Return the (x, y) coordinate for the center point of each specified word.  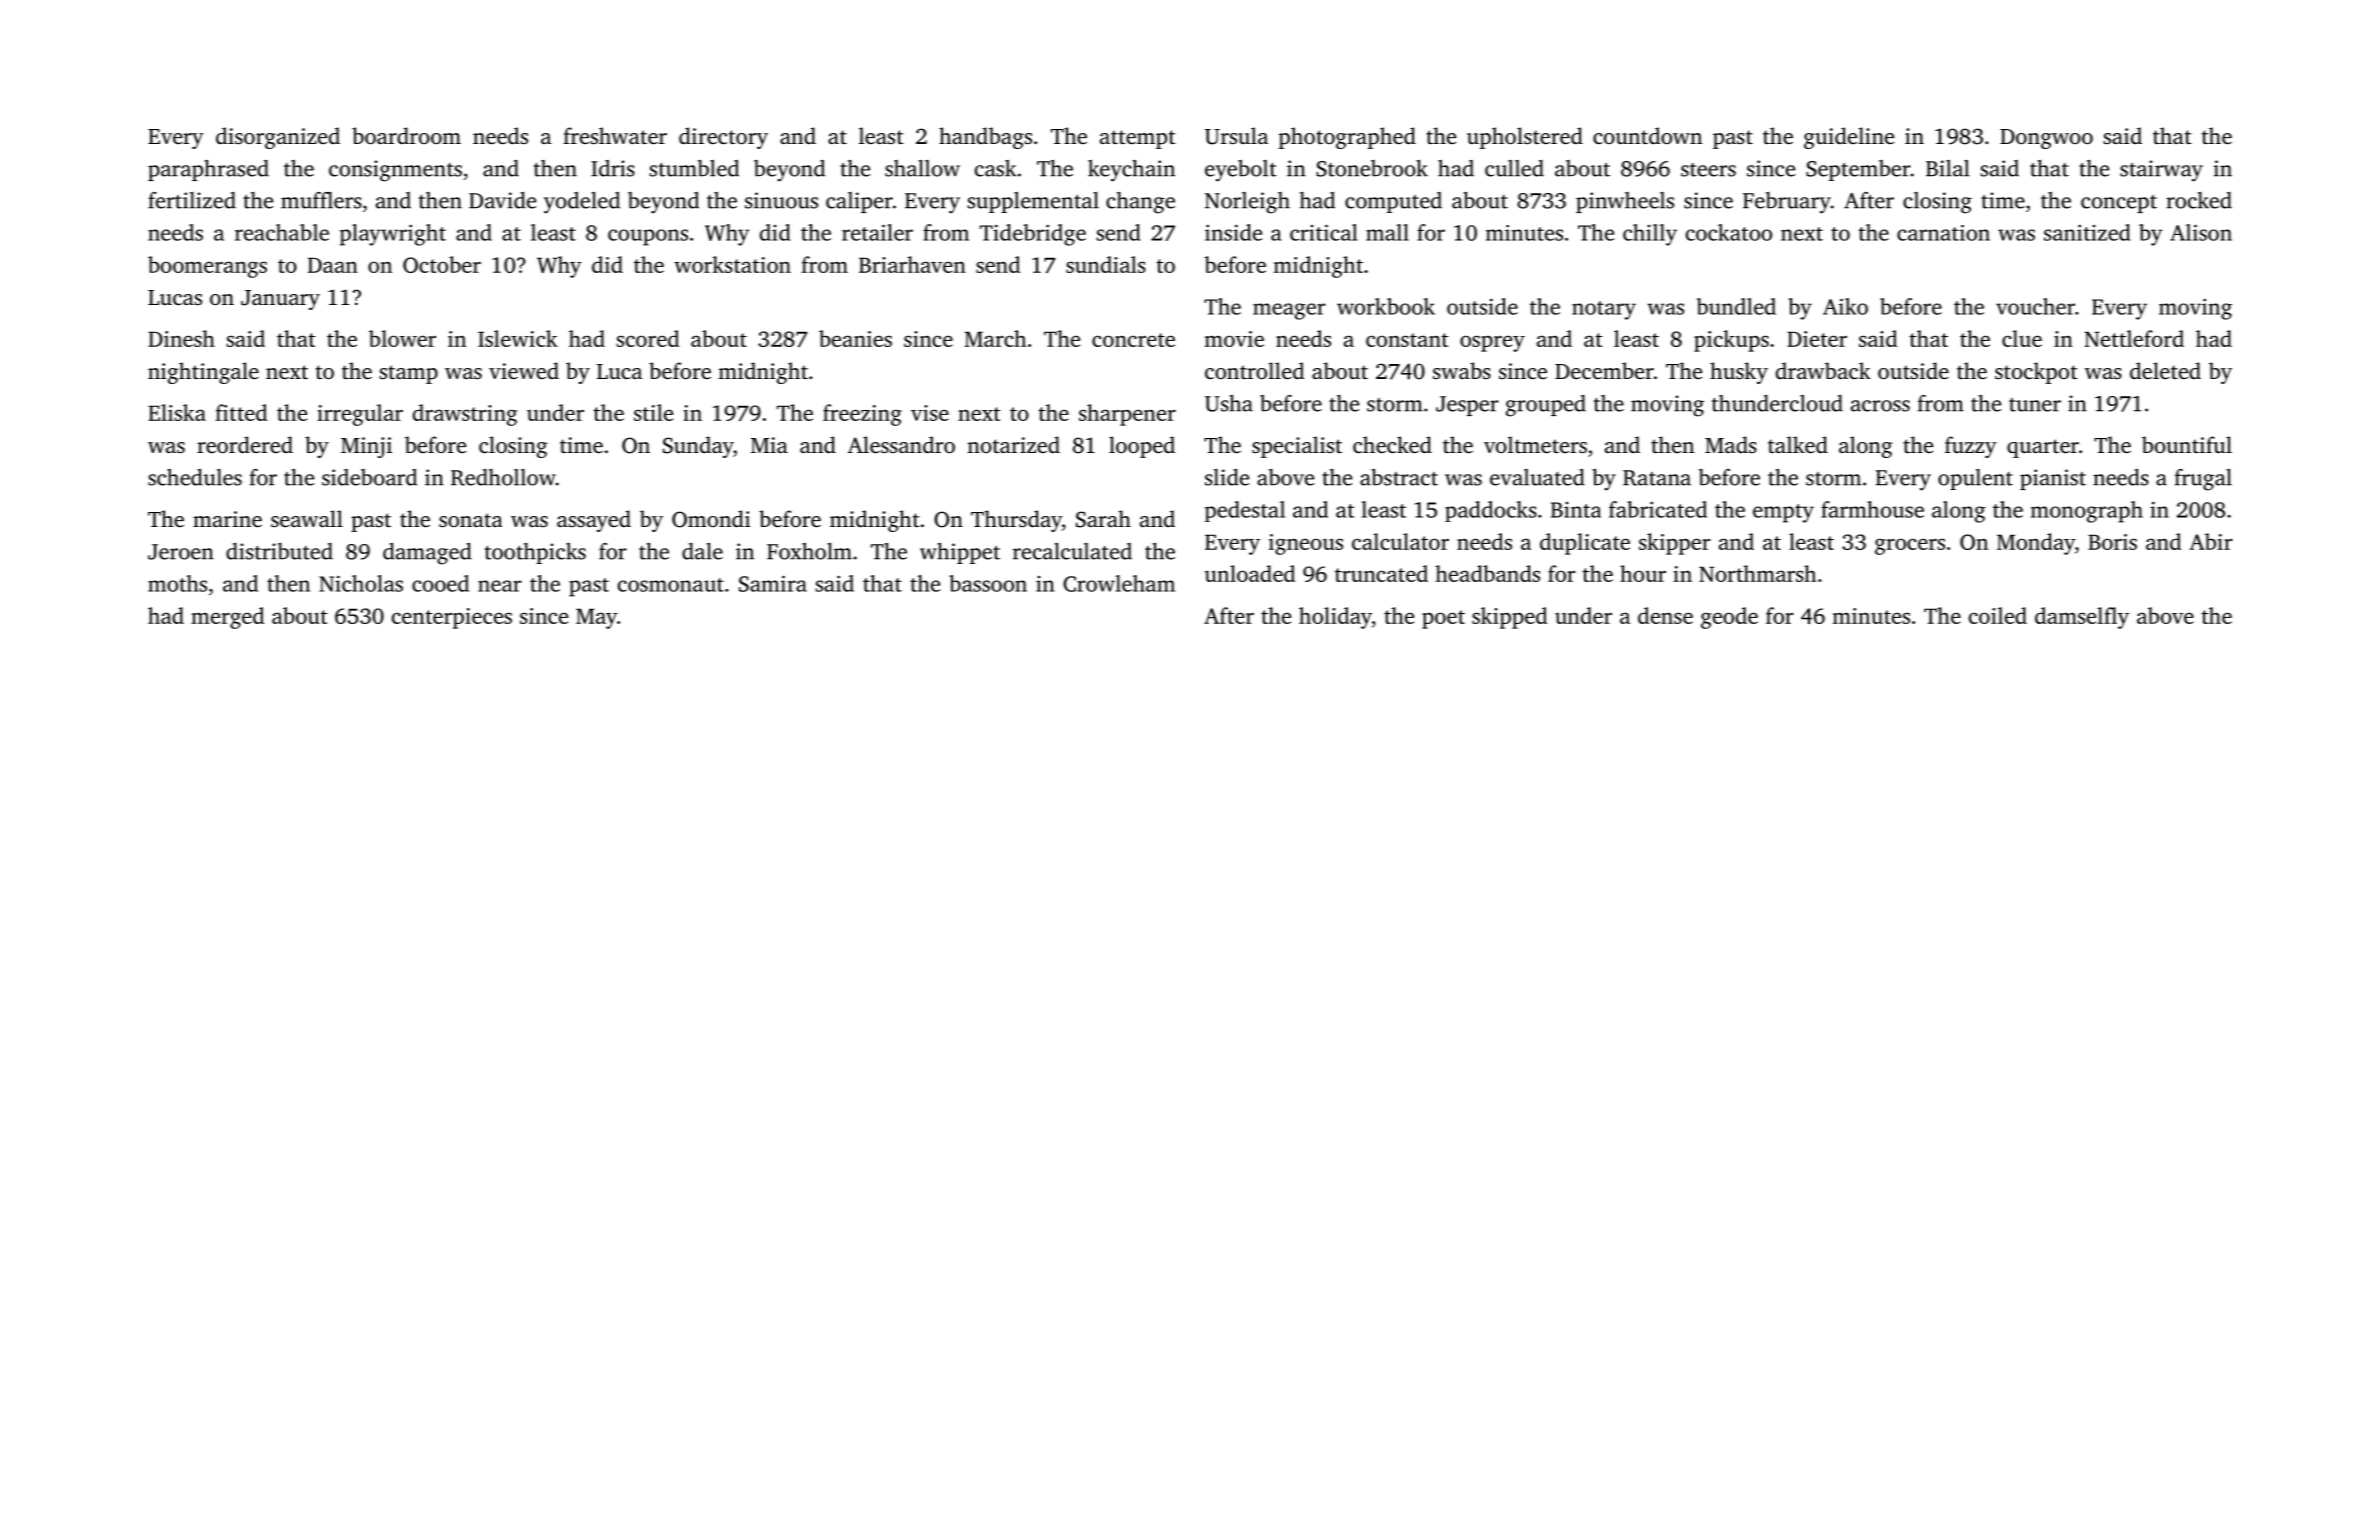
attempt (1138, 139)
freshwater (615, 135)
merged (227, 618)
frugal (2203, 480)
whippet (960, 553)
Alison (2201, 232)
